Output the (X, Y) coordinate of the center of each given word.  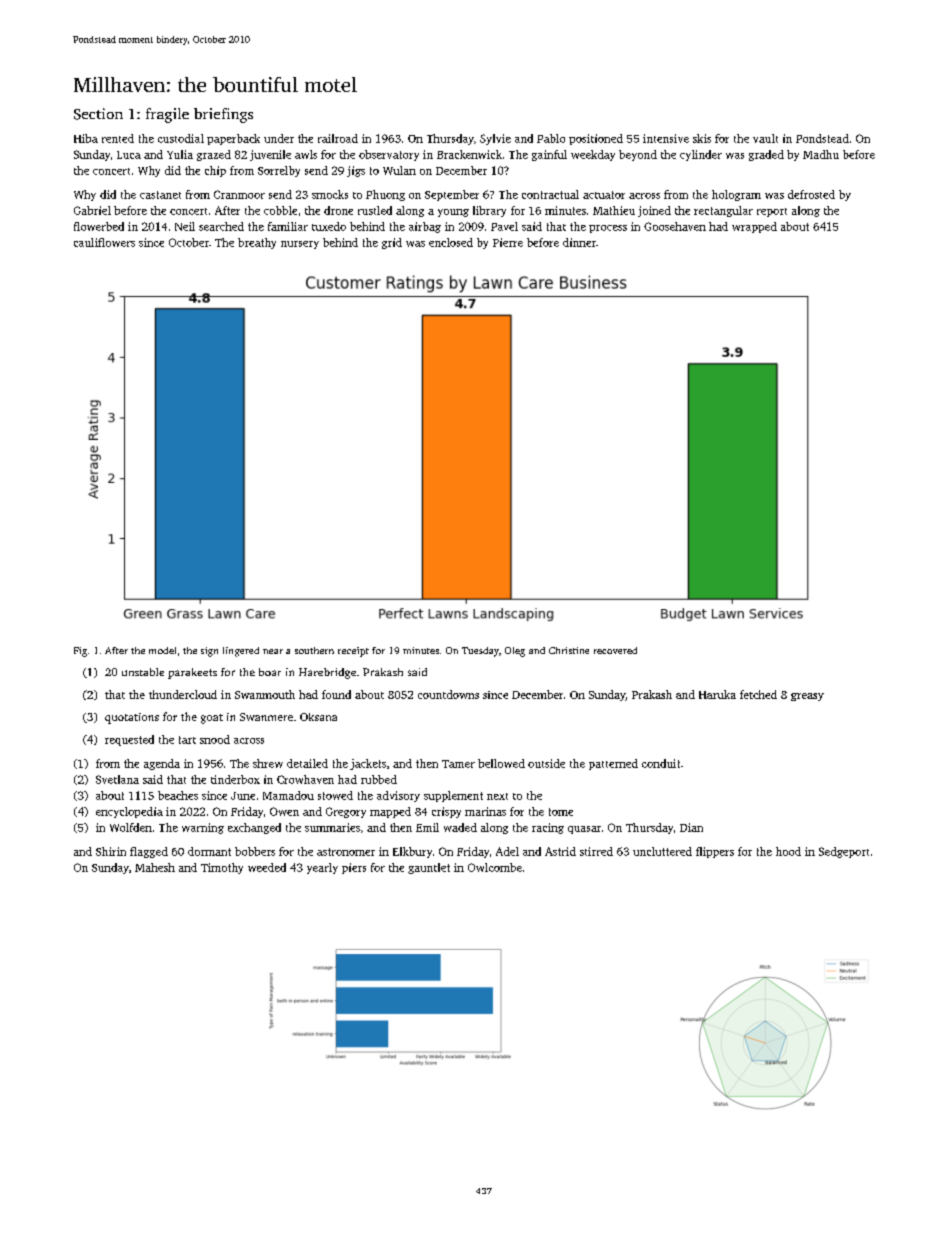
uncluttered (662, 851)
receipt (353, 652)
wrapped (754, 227)
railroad (338, 138)
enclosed (451, 242)
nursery (300, 245)
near (273, 651)
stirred (596, 851)
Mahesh (155, 867)
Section (98, 114)
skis (702, 138)
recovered (615, 650)
